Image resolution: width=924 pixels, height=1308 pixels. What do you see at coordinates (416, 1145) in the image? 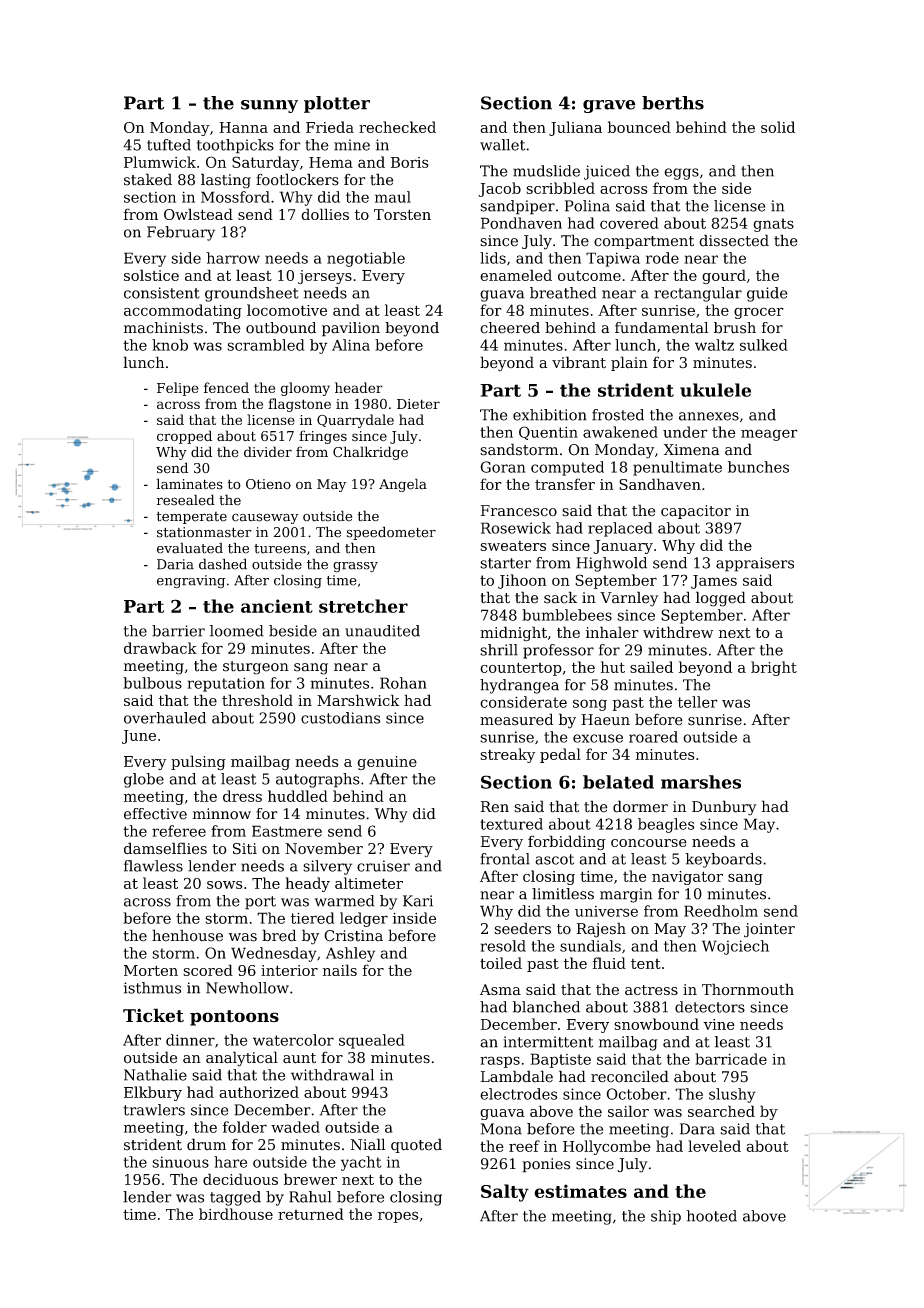
I see `quoted` at bounding box center [416, 1145].
